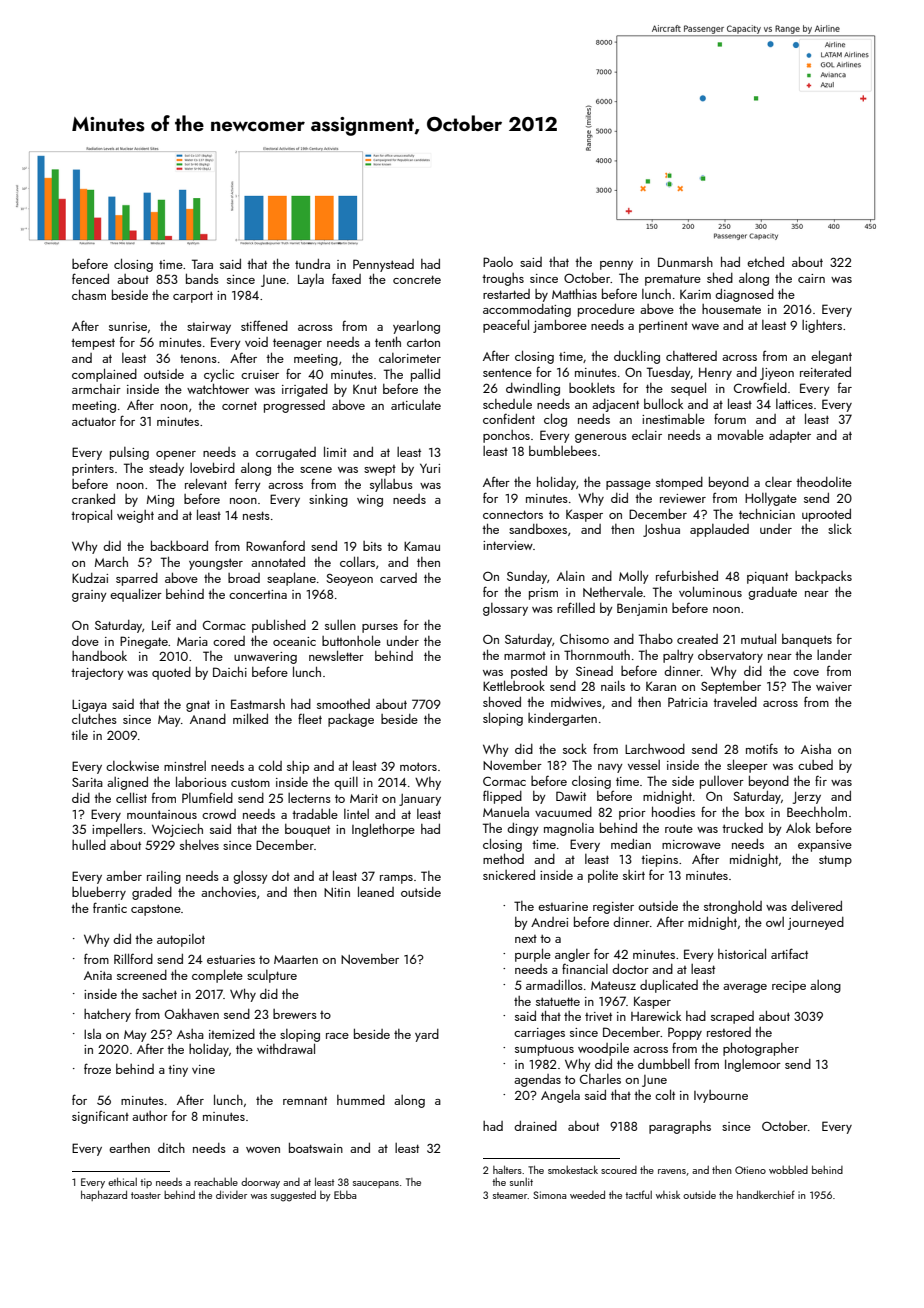 Image resolution: width=924 pixels, height=1308 pixels. Describe the element at coordinates (144, 642) in the screenshot. I see `Pinegate` at that location.
